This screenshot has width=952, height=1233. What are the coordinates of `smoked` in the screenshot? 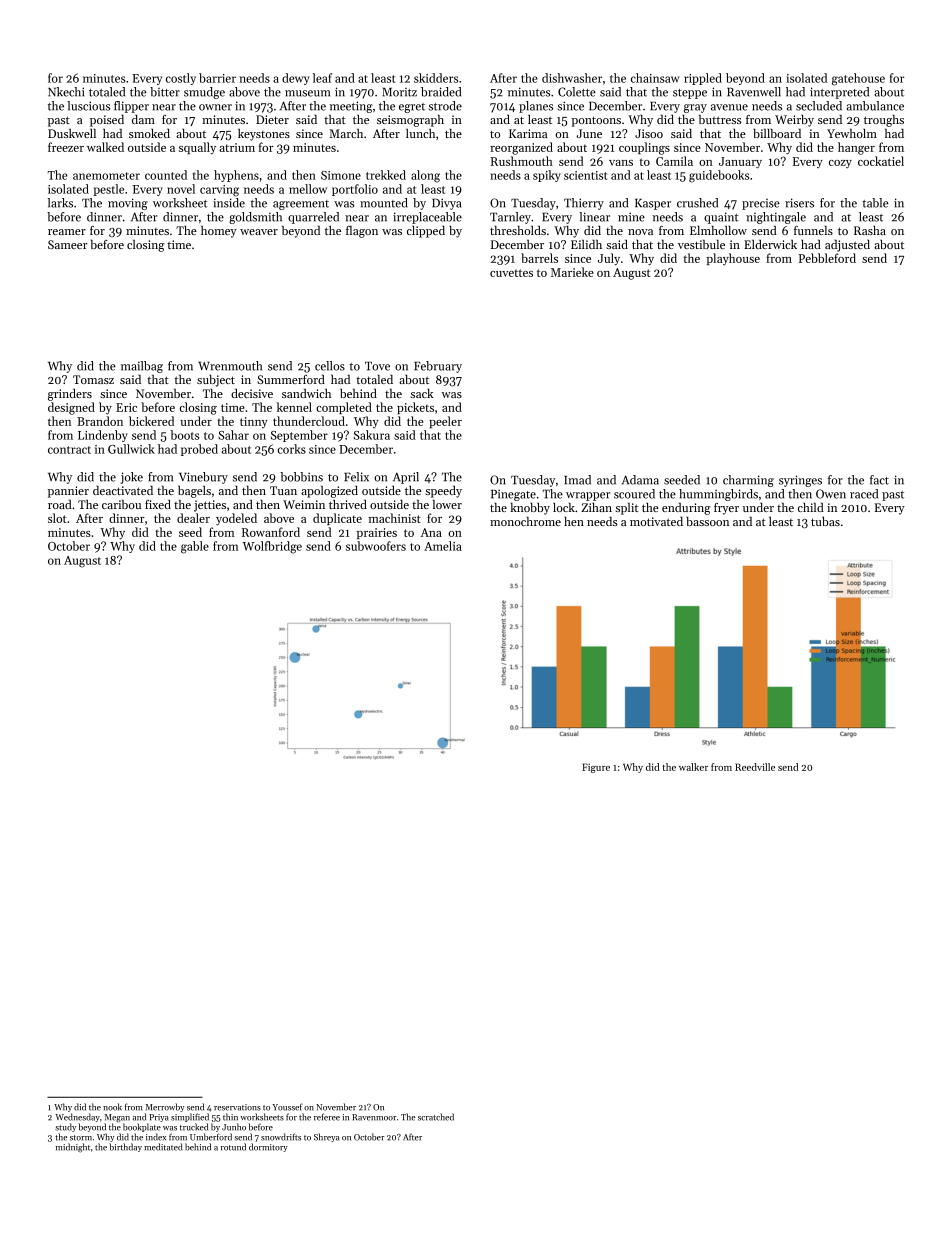 It's located at (149, 133).
